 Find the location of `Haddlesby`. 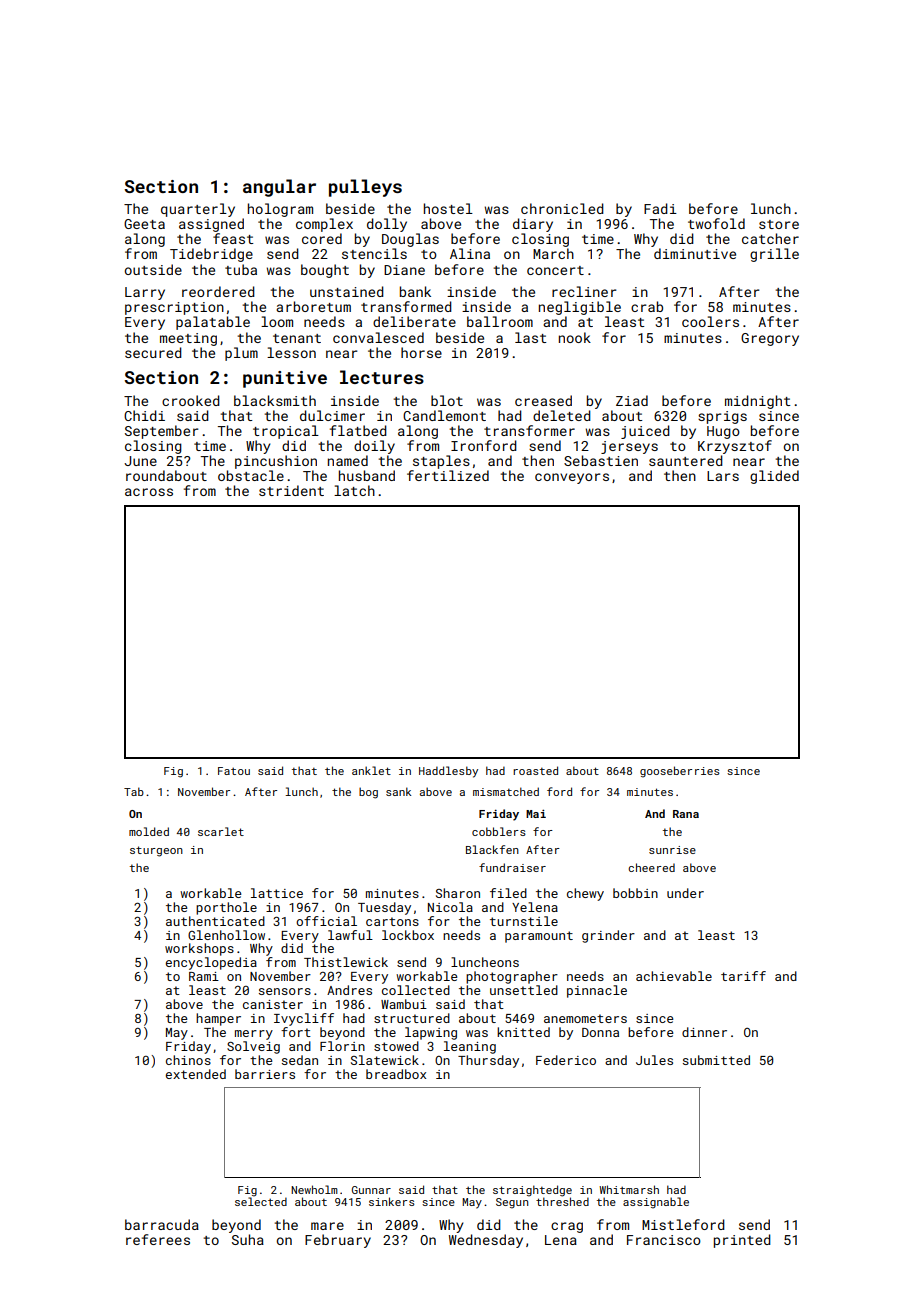

Haddlesby is located at coordinates (448, 772).
